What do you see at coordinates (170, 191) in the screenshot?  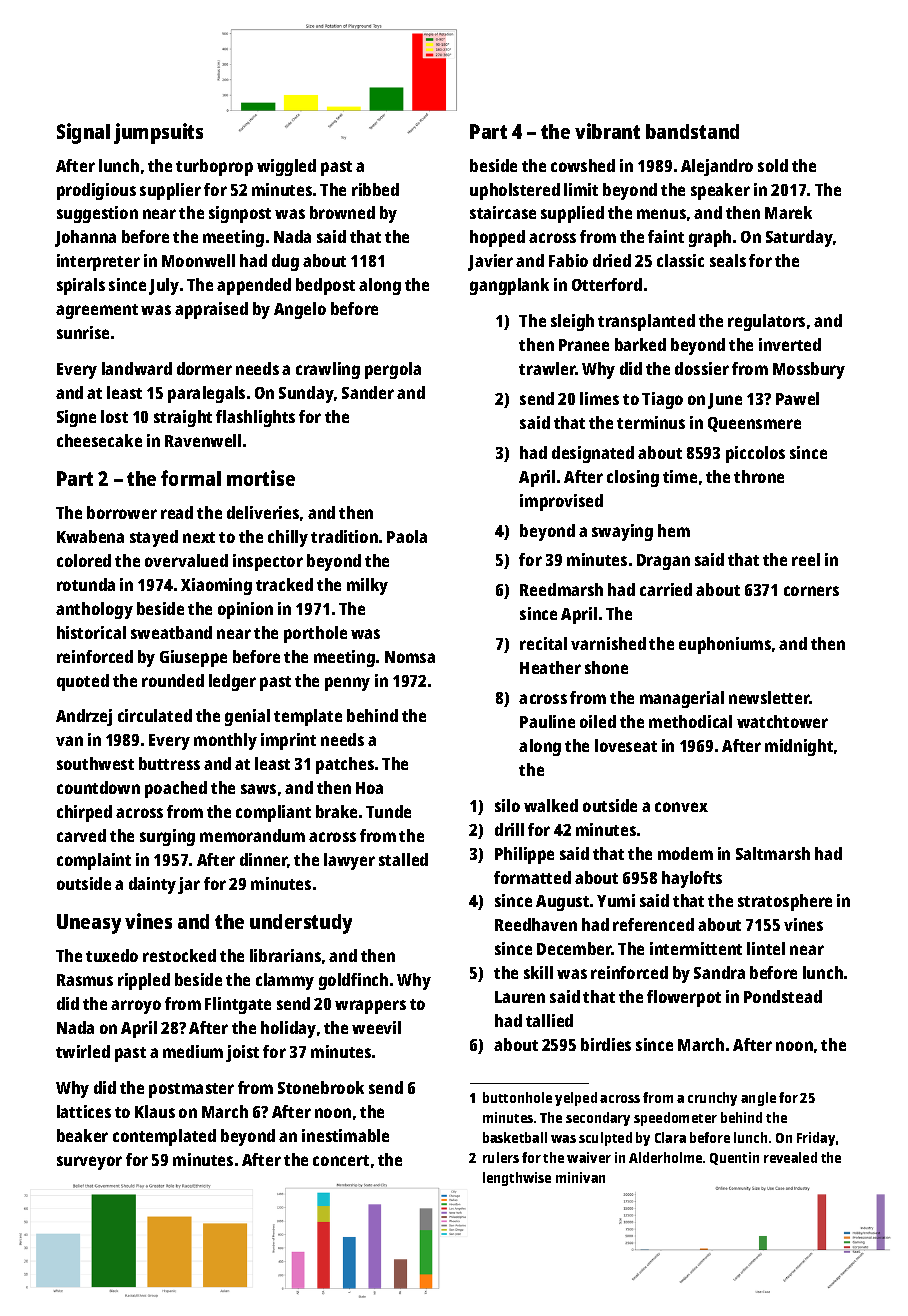 I see `supplier` at bounding box center [170, 191].
